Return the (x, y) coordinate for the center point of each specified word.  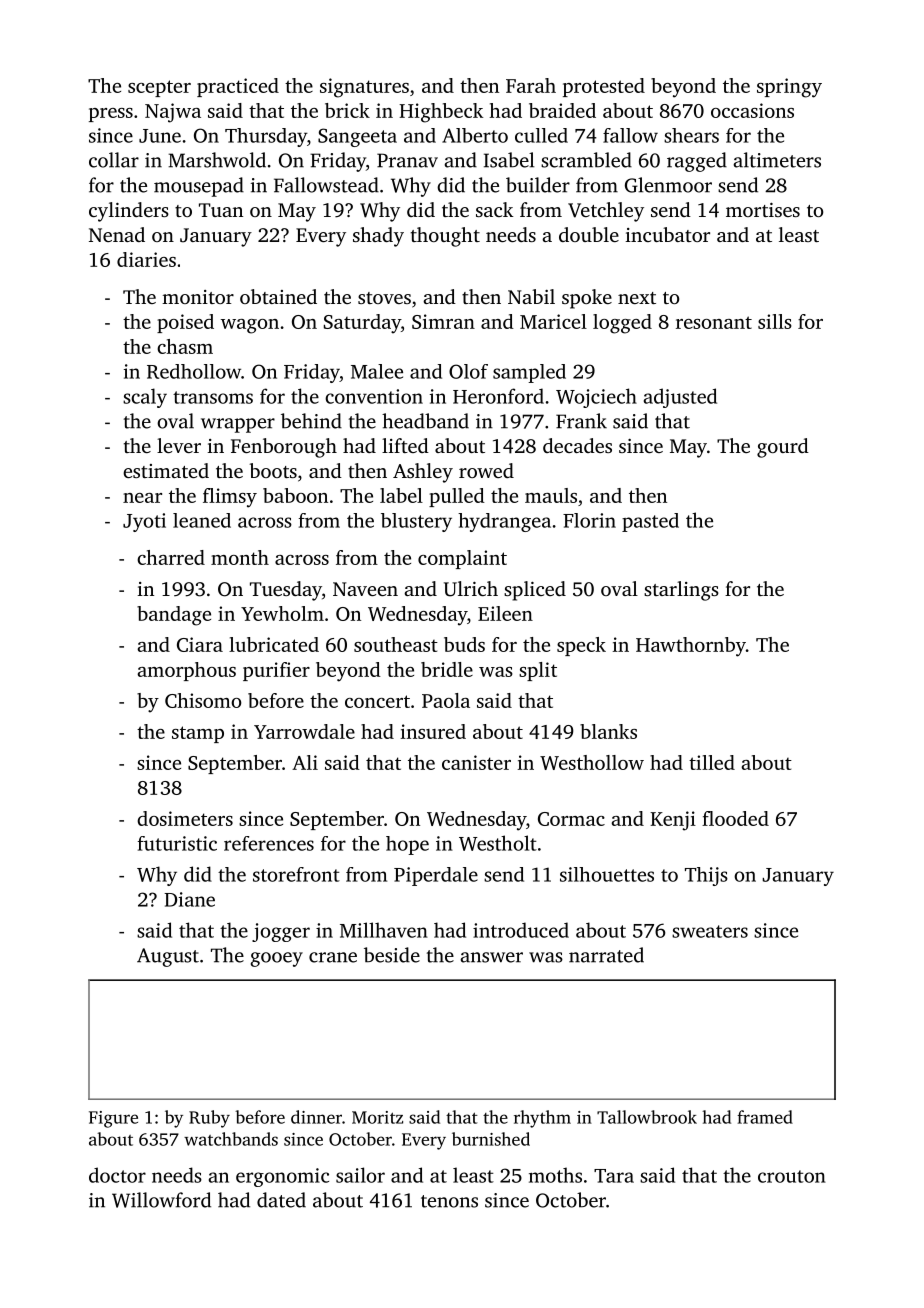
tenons (449, 1201)
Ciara (200, 644)
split (538, 671)
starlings (681, 591)
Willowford (161, 1200)
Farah (531, 85)
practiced (238, 87)
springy (789, 88)
